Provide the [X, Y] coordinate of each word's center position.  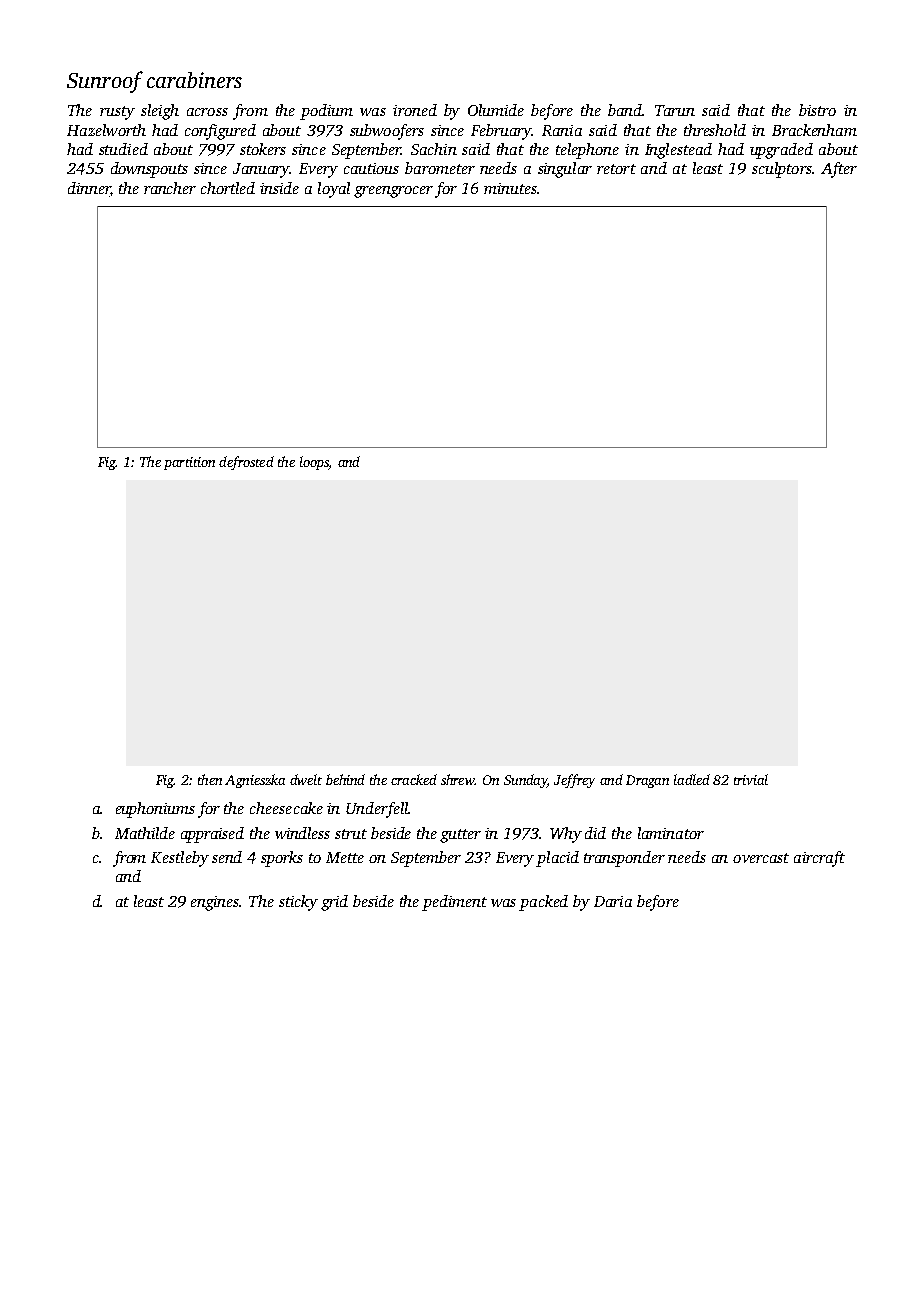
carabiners [194, 80]
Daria [613, 901]
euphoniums [155, 810]
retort [616, 169]
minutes [510, 188]
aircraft [819, 859]
